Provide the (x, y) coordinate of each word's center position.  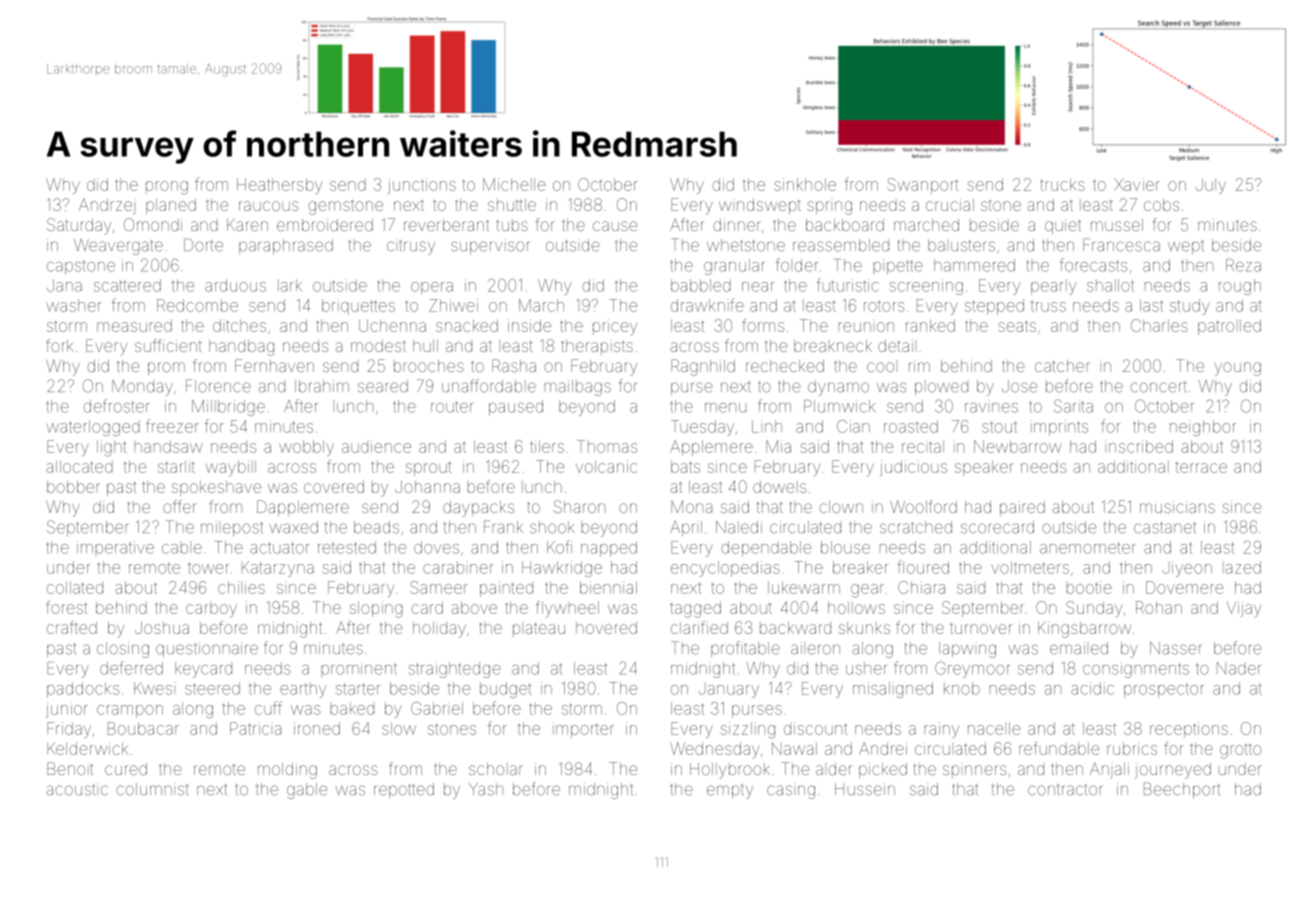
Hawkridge (562, 569)
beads (376, 527)
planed (171, 206)
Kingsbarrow (1084, 629)
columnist (152, 789)
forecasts (1093, 265)
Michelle (514, 184)
